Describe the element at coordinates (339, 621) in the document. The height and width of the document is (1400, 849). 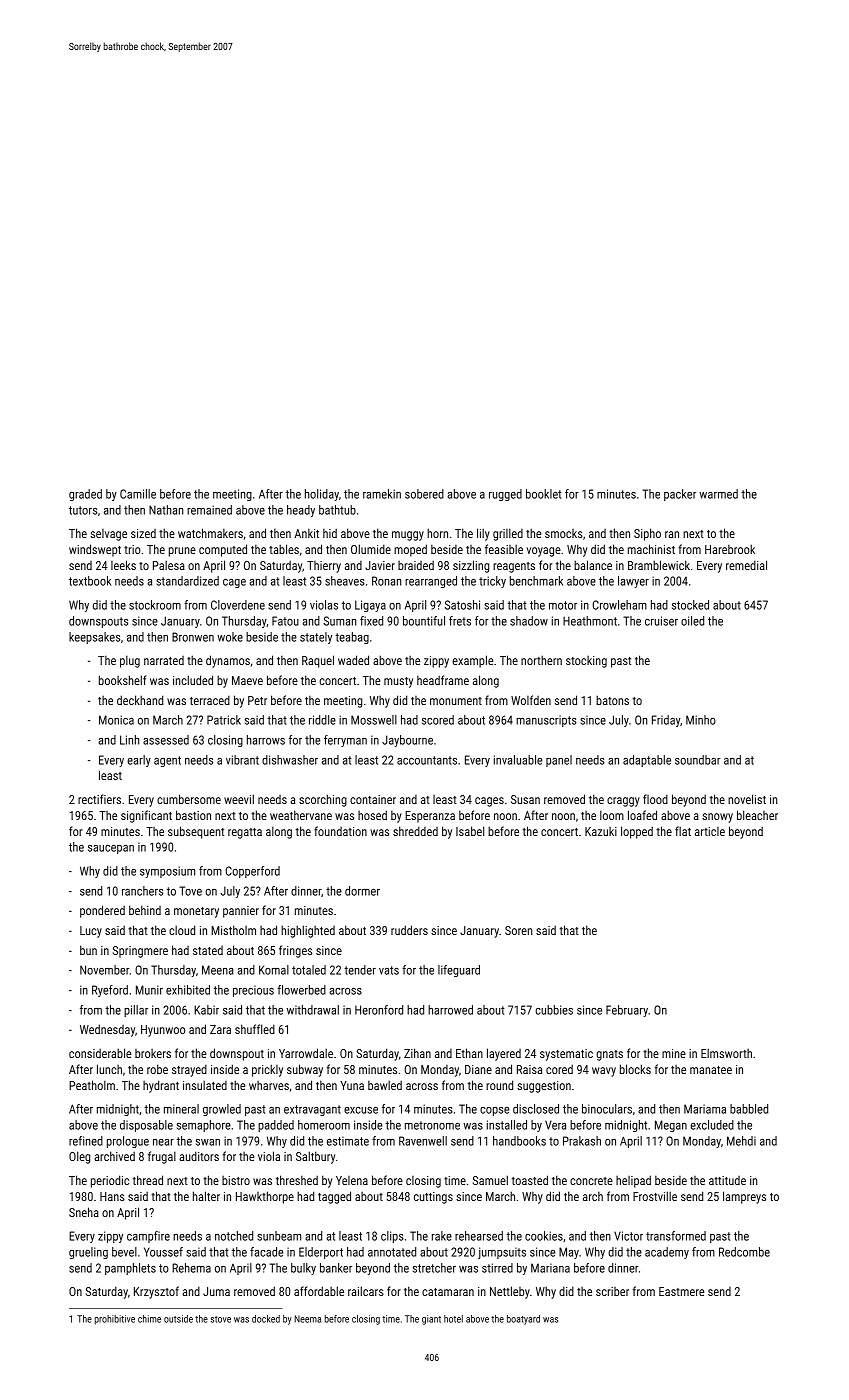
I see `Suman` at that location.
